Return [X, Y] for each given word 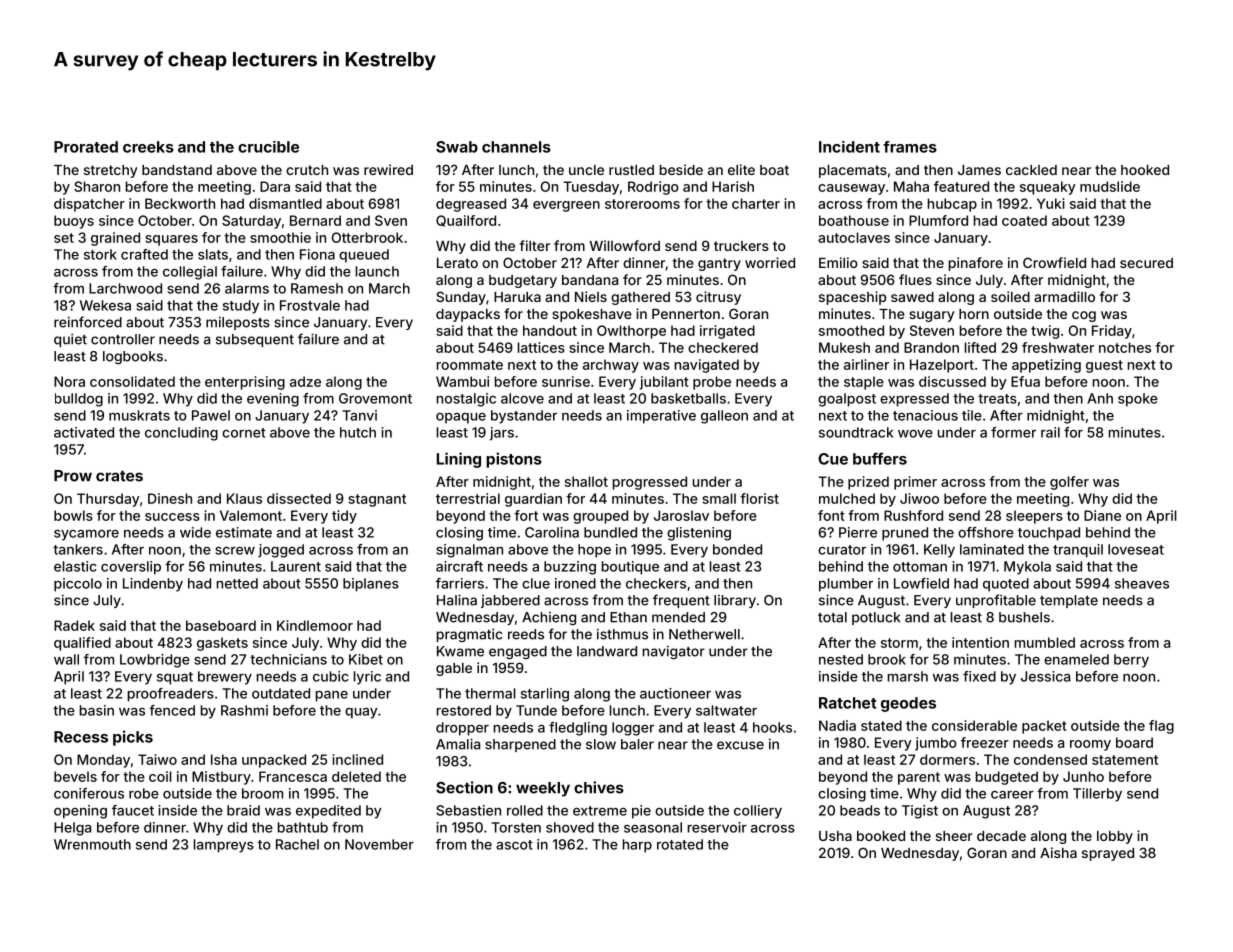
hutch [358, 432]
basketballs [688, 398]
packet [1044, 727]
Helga [72, 829]
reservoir [717, 827]
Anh [1100, 398]
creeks [148, 147]
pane [332, 696]
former [1013, 432]
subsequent [255, 340]
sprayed [1108, 854]
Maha [911, 186]
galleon [724, 417]
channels [516, 147]
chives [599, 787]
